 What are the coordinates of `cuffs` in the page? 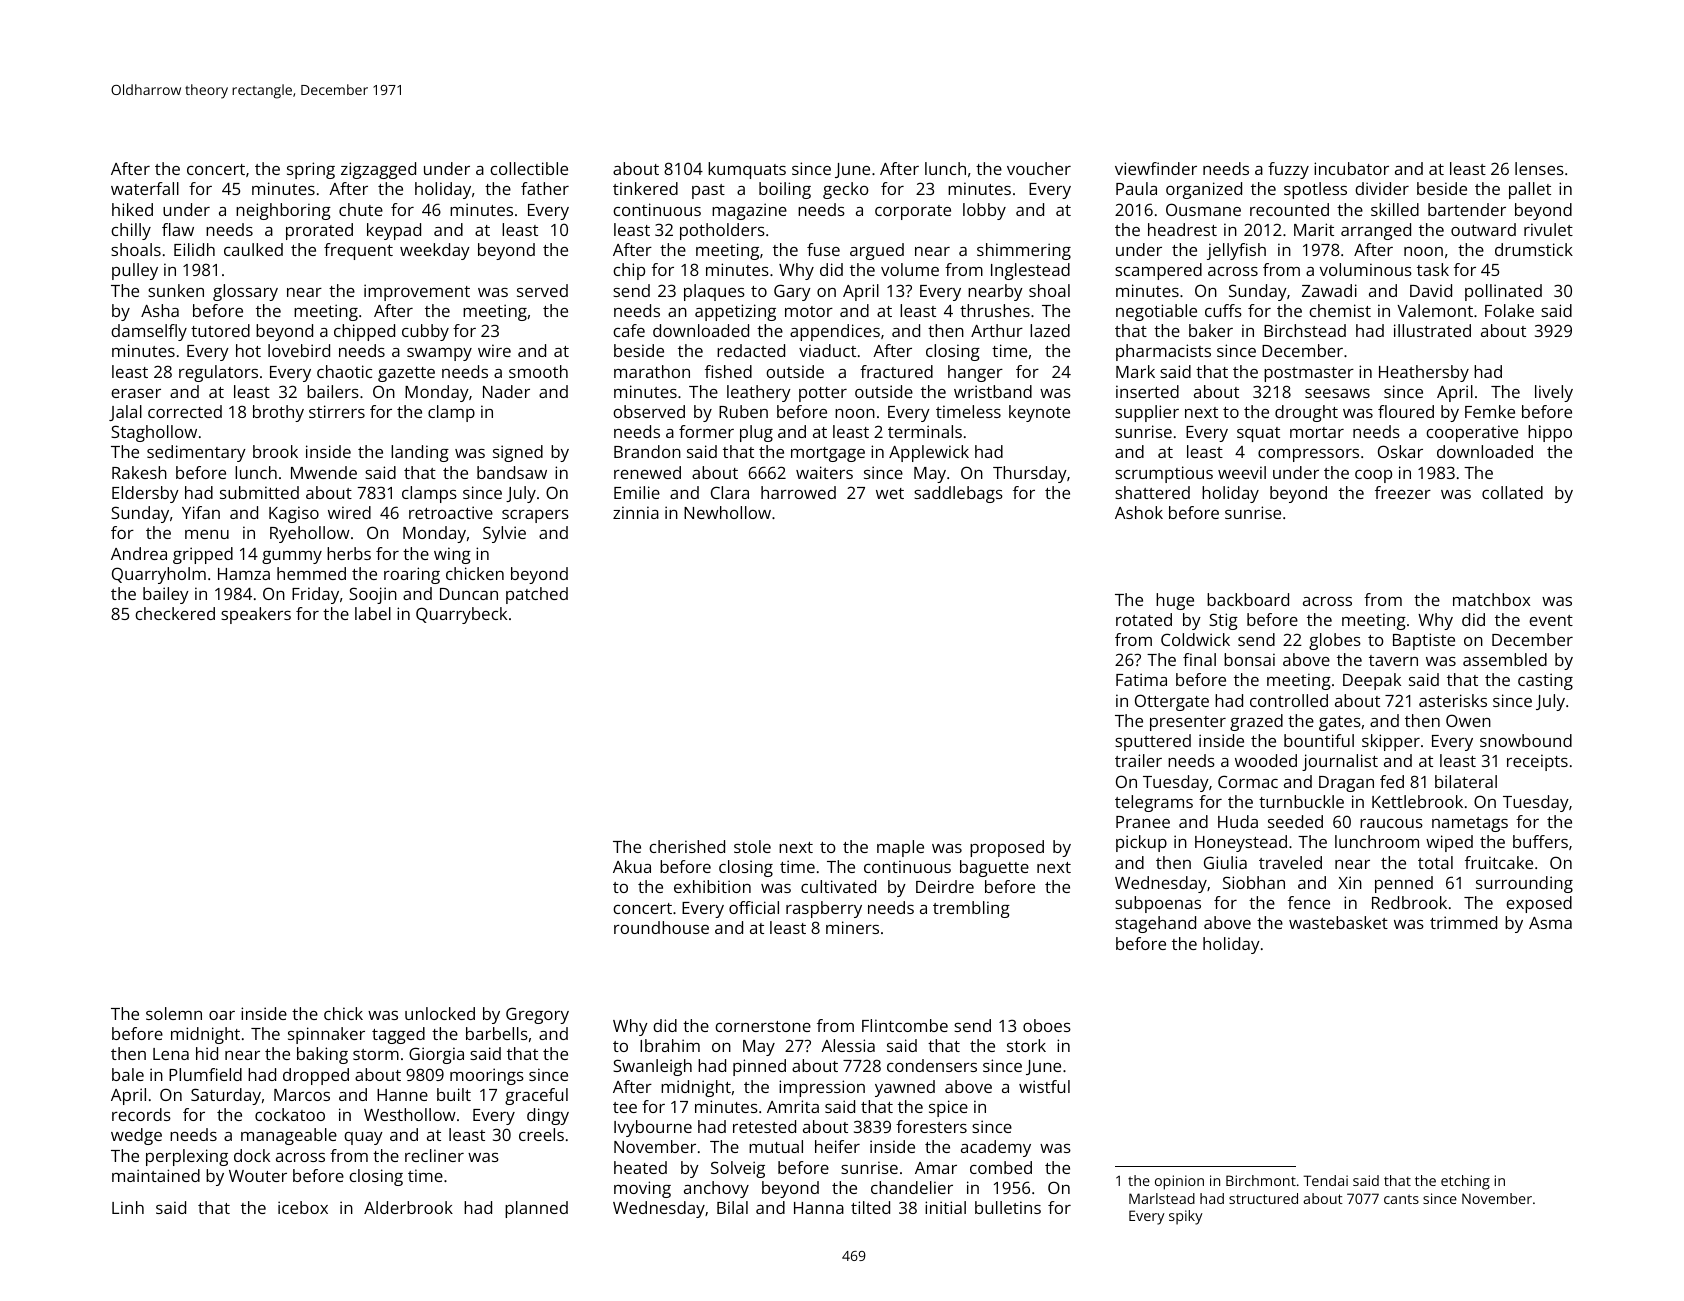 It's located at (1223, 310).
